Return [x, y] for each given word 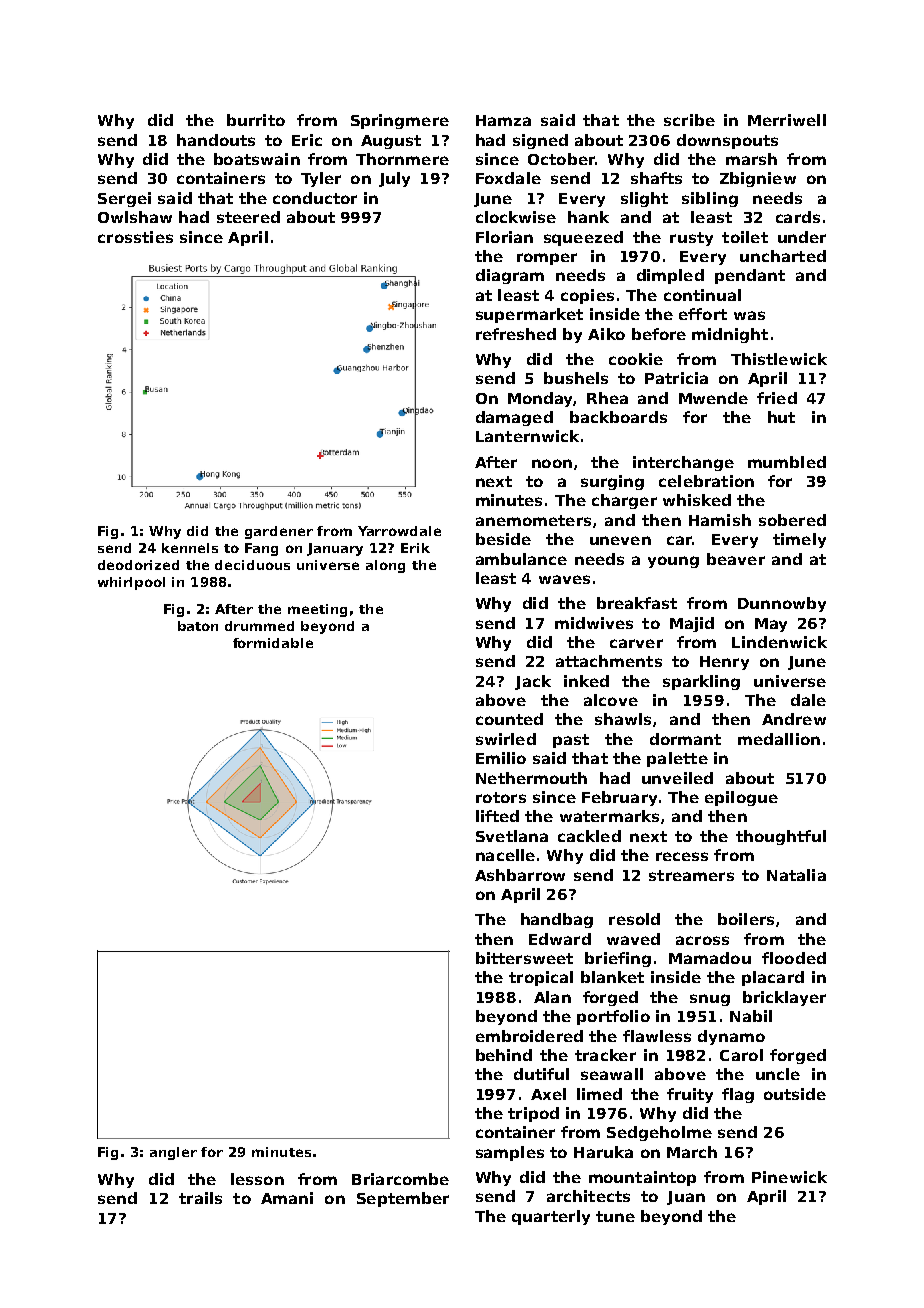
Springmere [400, 121]
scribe [689, 120]
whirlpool [131, 583]
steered [248, 217]
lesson [257, 1179]
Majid [692, 624]
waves [564, 579]
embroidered [529, 1036]
